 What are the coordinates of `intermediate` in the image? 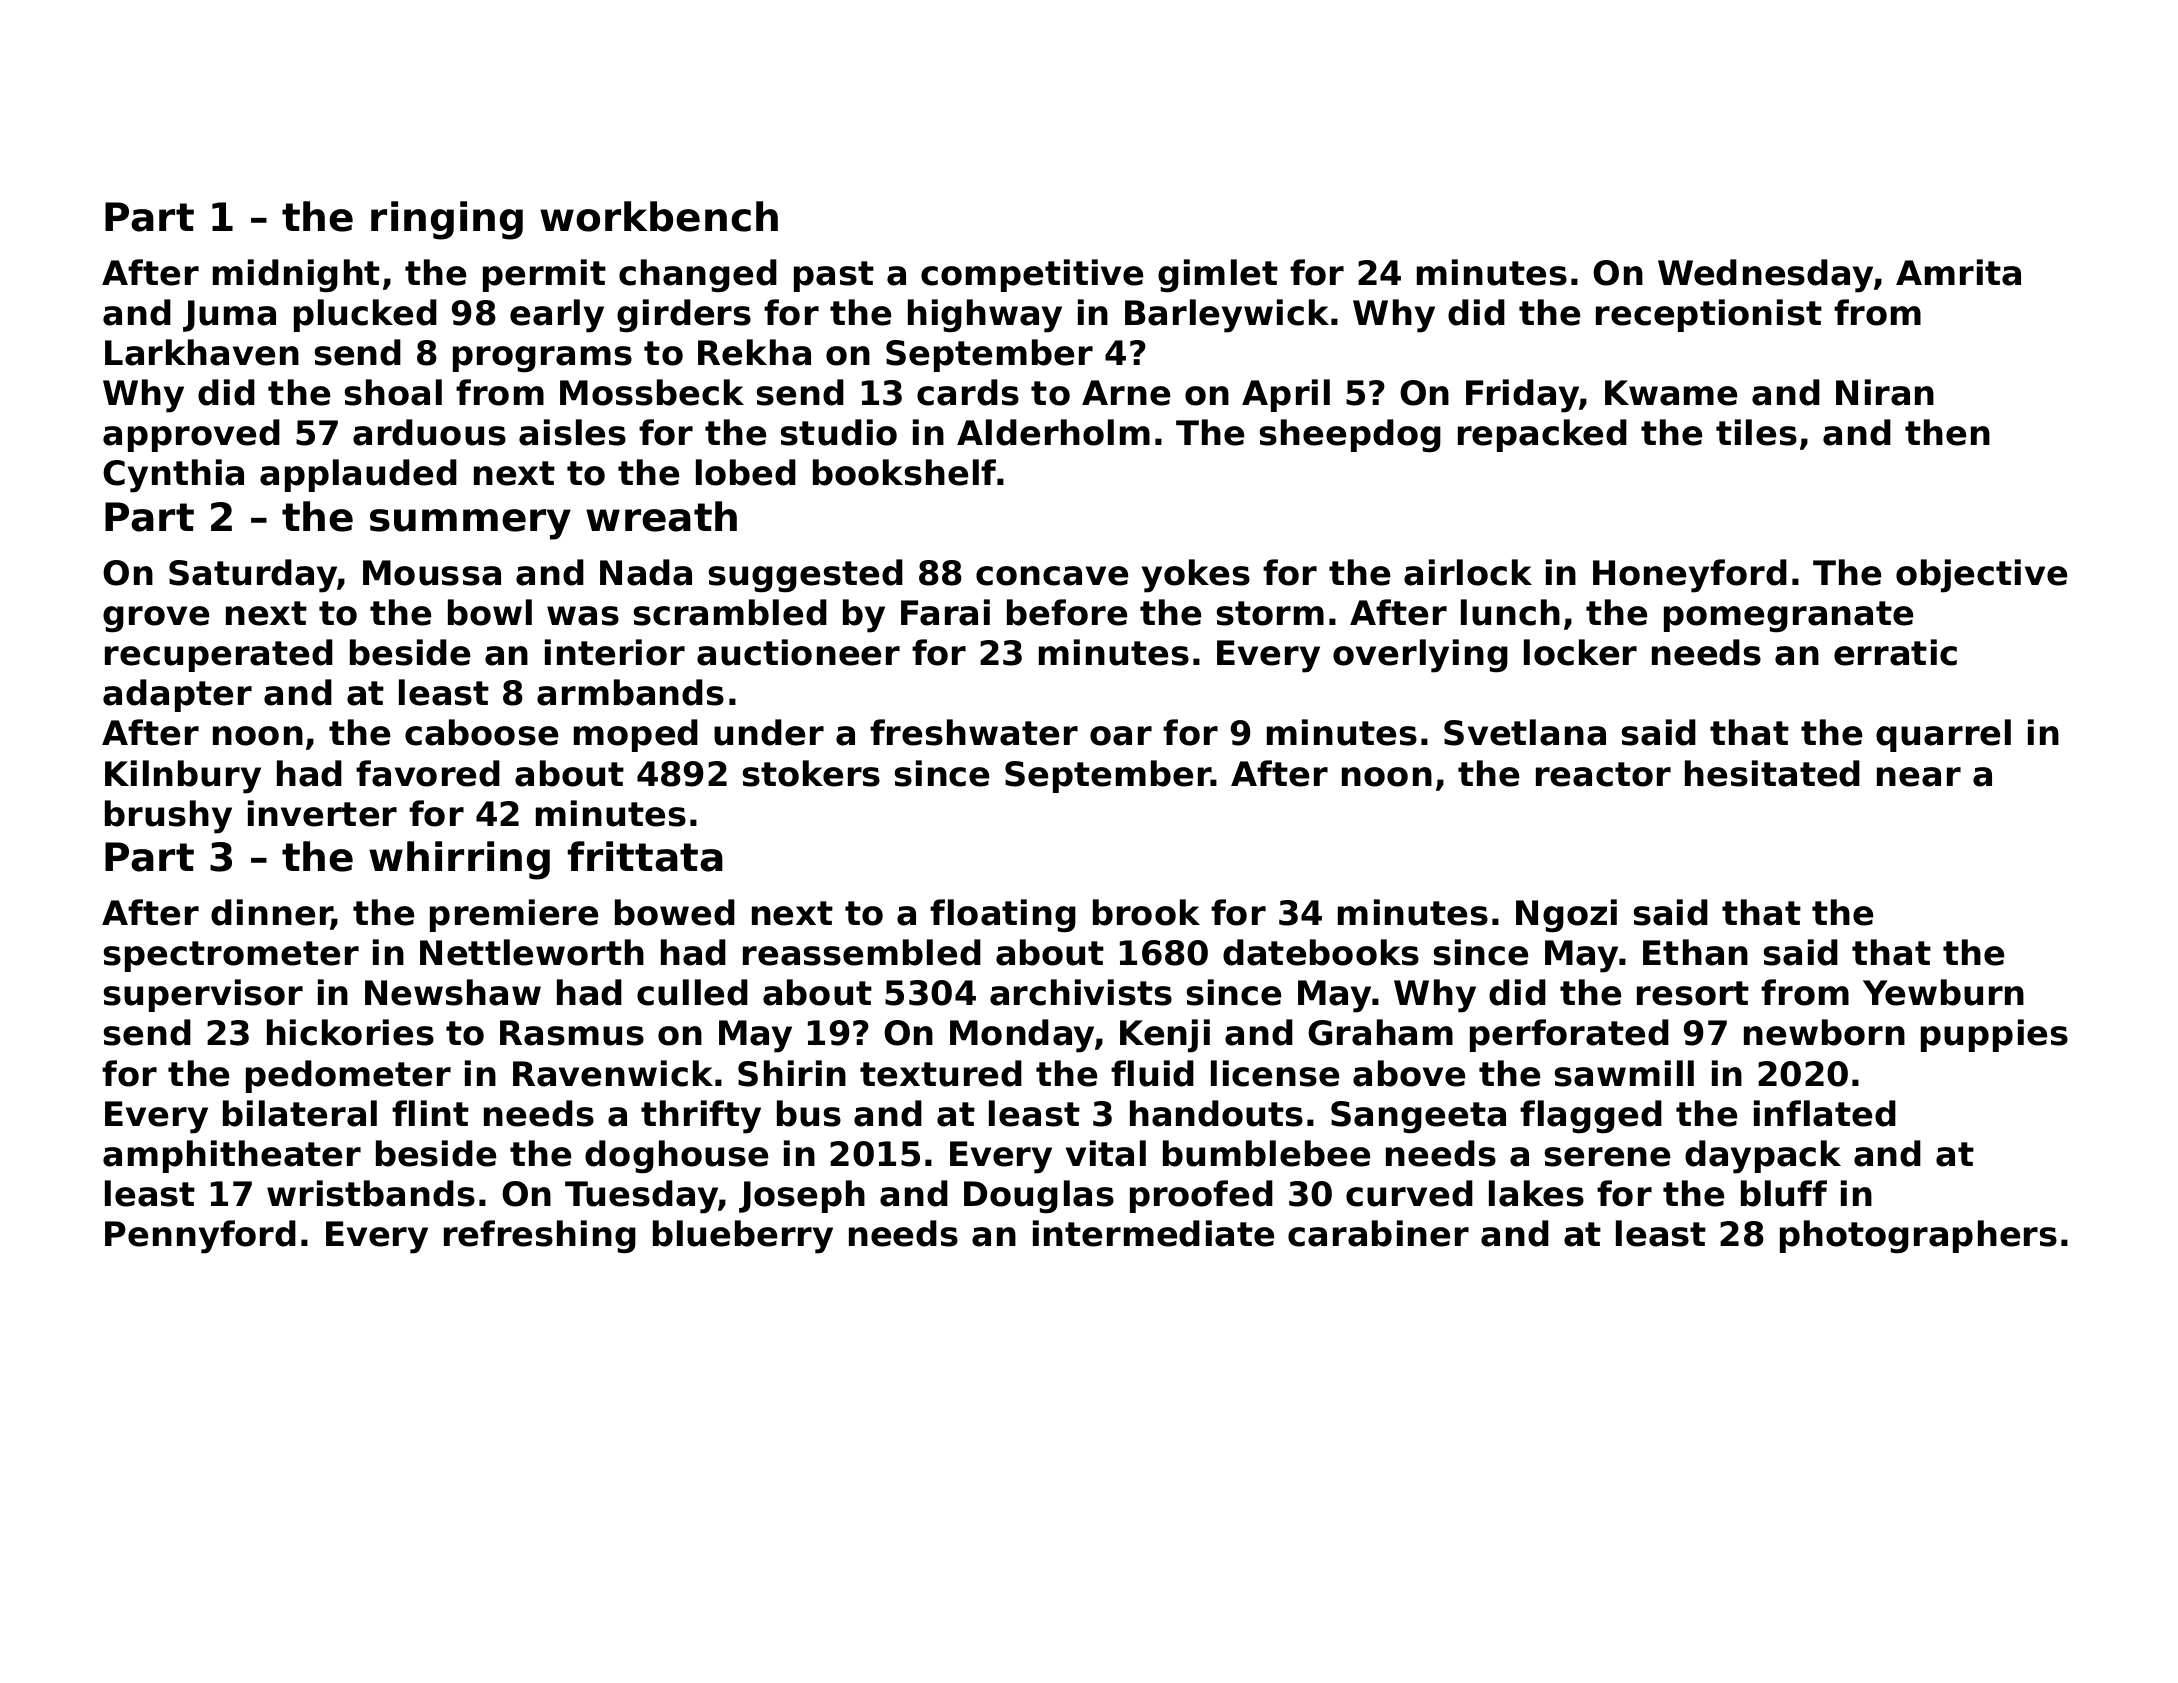 It's located at (1153, 1233).
